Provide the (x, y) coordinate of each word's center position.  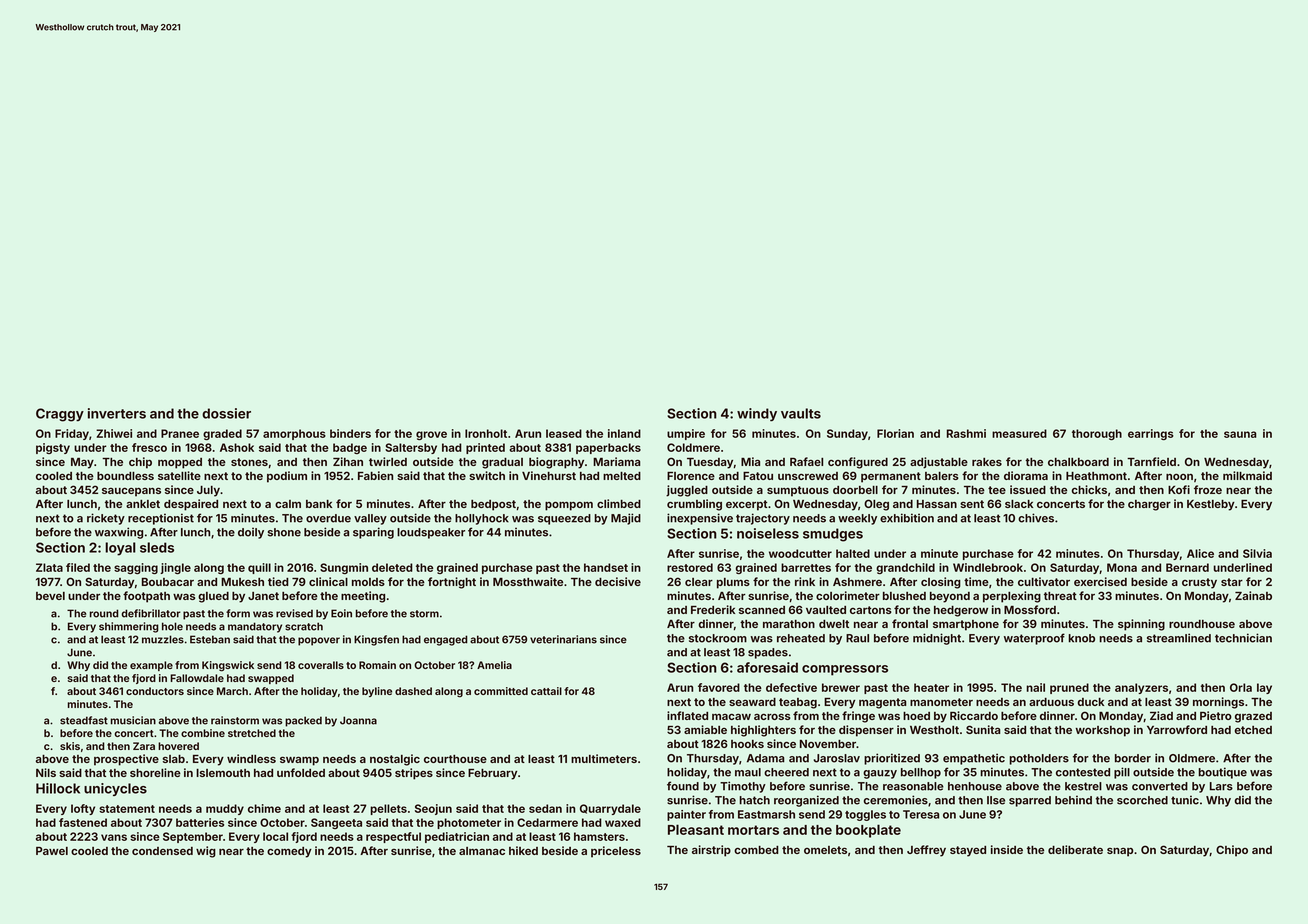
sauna (1240, 434)
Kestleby (1211, 505)
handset (606, 567)
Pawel (52, 851)
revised (294, 613)
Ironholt (486, 433)
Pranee (180, 433)
